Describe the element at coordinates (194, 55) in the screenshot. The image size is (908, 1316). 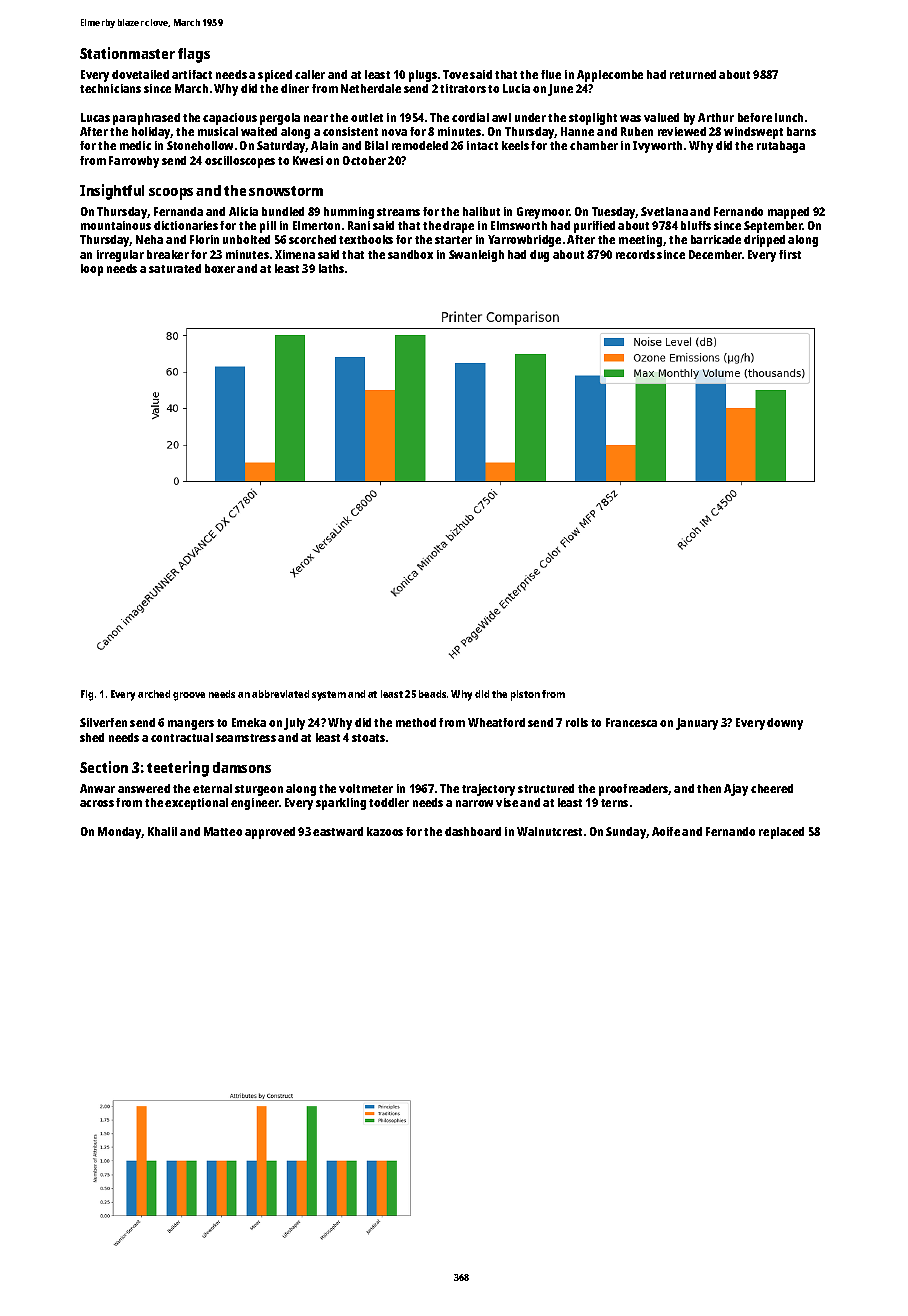
I see `flags` at that location.
